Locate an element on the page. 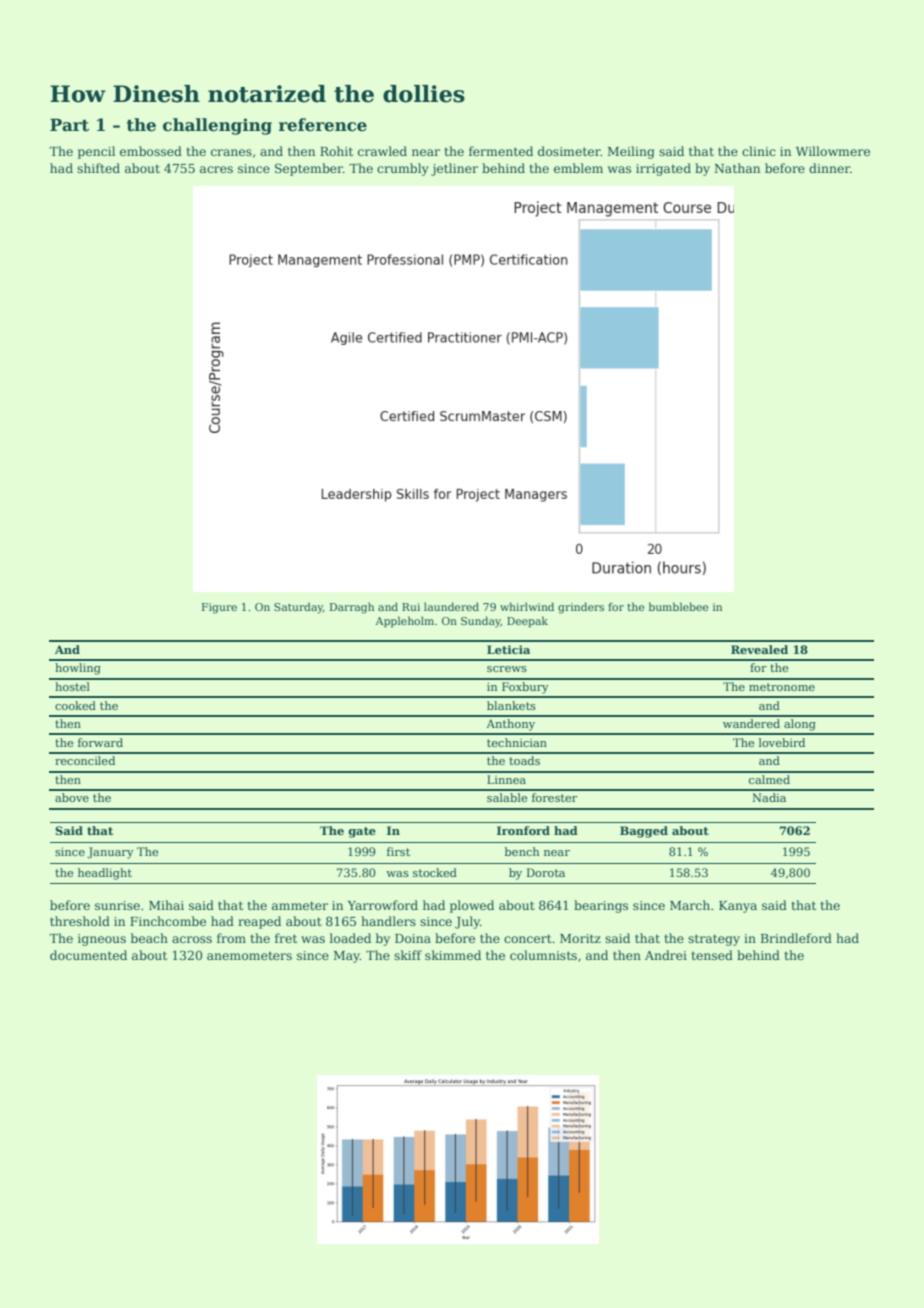 This page has width=924, height=1308. shifted is located at coordinates (98, 168).
